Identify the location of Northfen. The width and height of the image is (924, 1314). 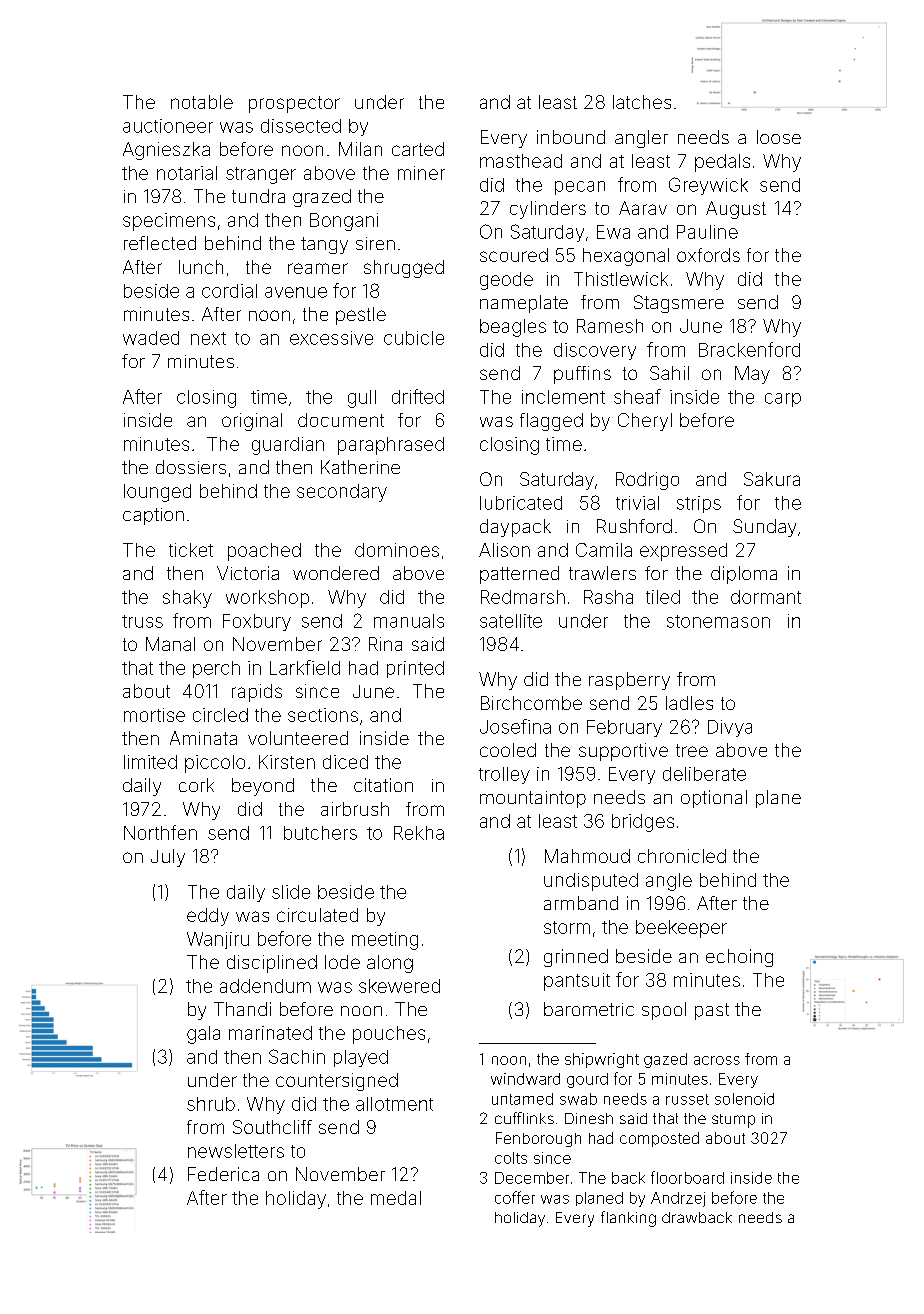
(160, 832).
